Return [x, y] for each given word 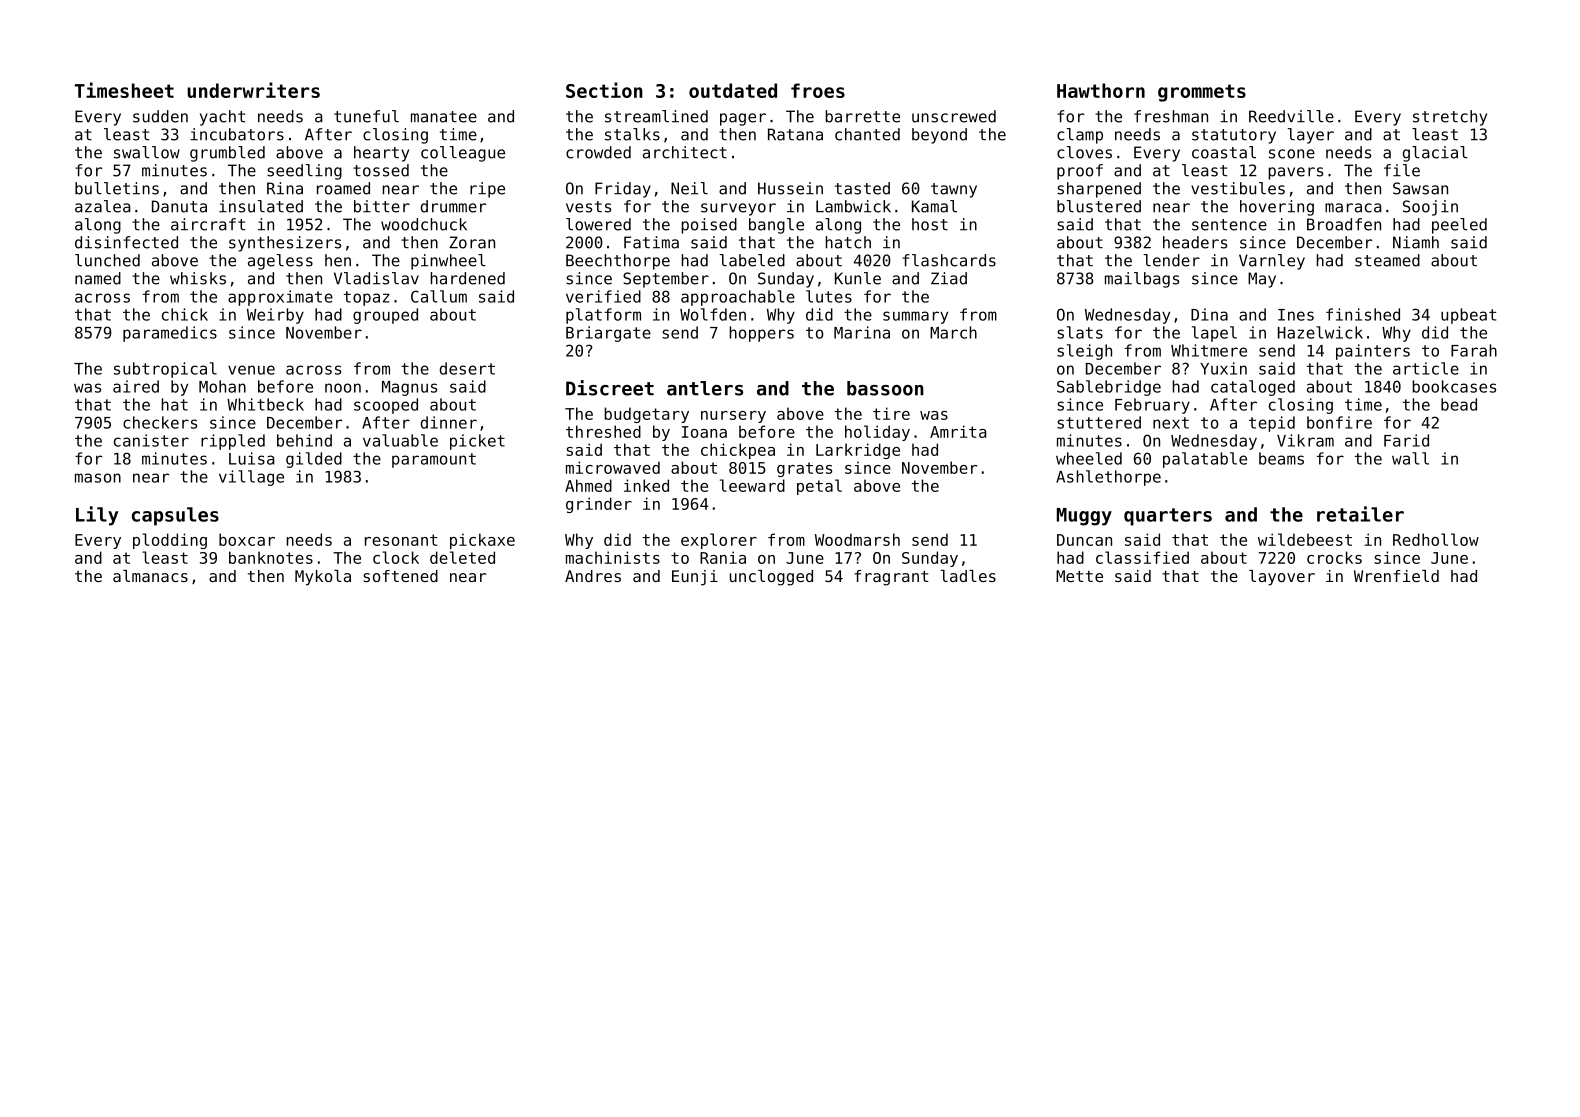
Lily [97, 516]
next [1171, 423]
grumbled [227, 154]
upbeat [1469, 316]
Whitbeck [265, 404]
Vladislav [376, 278]
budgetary [646, 415]
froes [818, 90]
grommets [1202, 93]
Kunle [858, 278]
